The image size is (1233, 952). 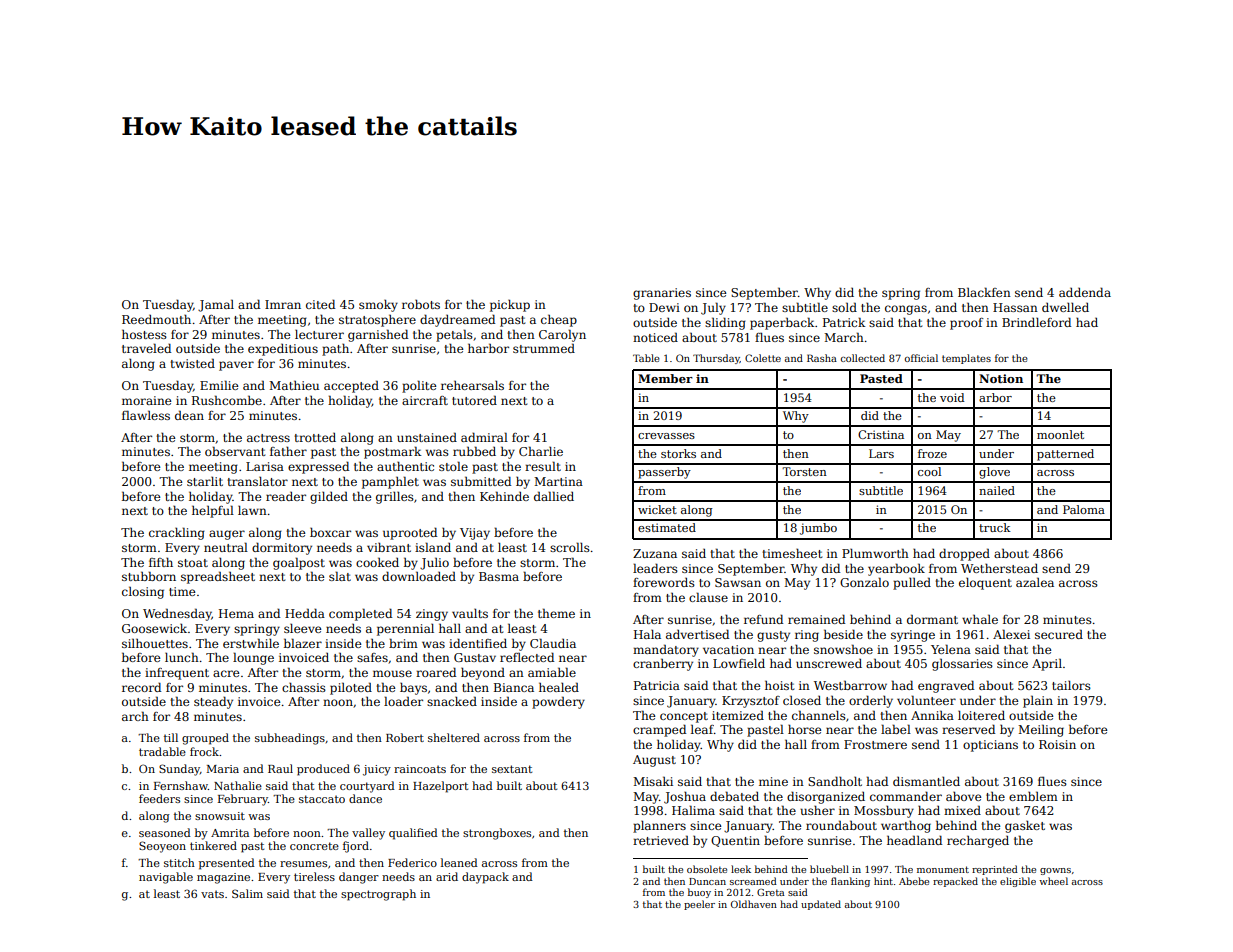 What do you see at coordinates (984, 292) in the document?
I see `Blackfen` at bounding box center [984, 292].
